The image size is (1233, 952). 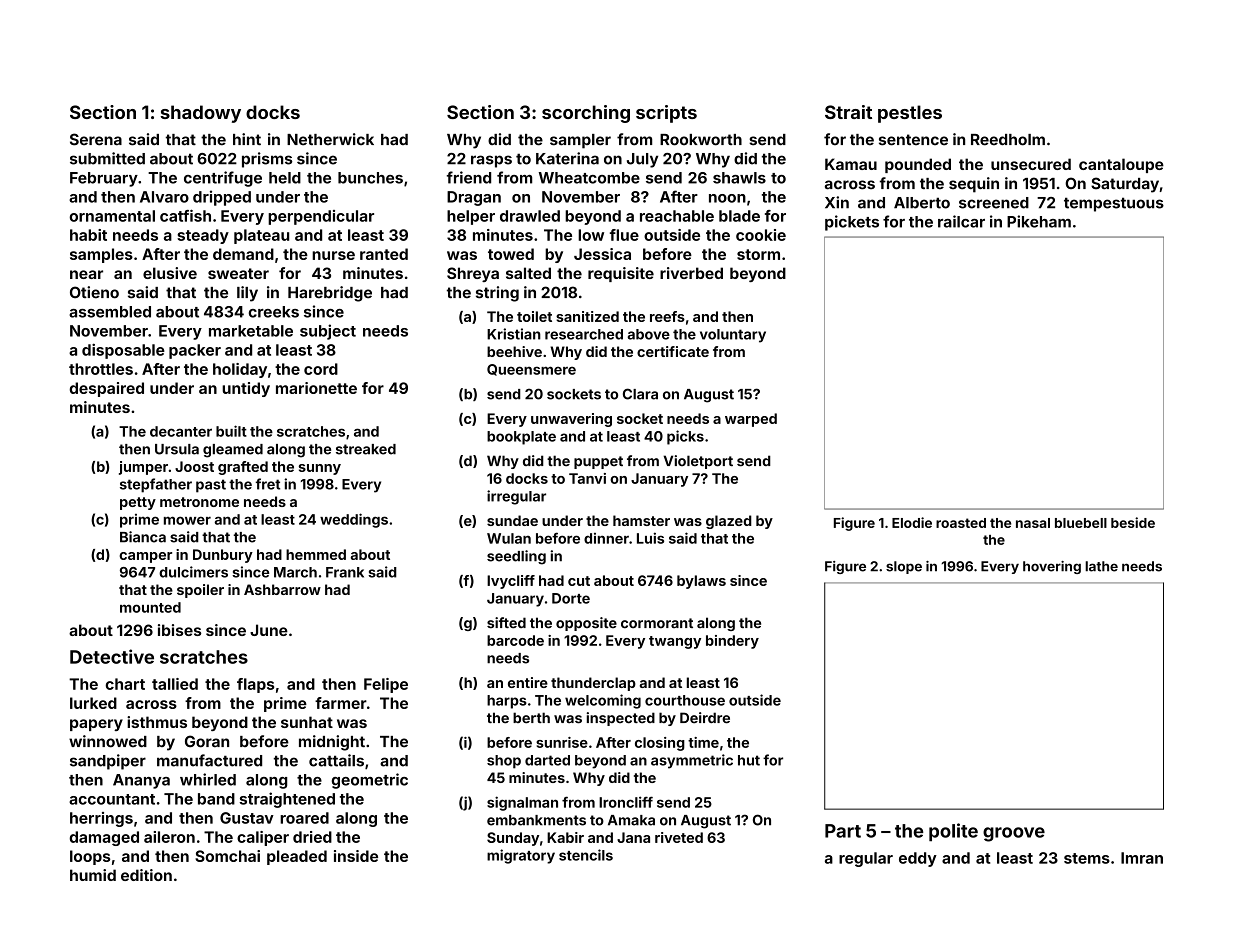 What do you see at coordinates (330, 139) in the document?
I see `Netherwick` at bounding box center [330, 139].
